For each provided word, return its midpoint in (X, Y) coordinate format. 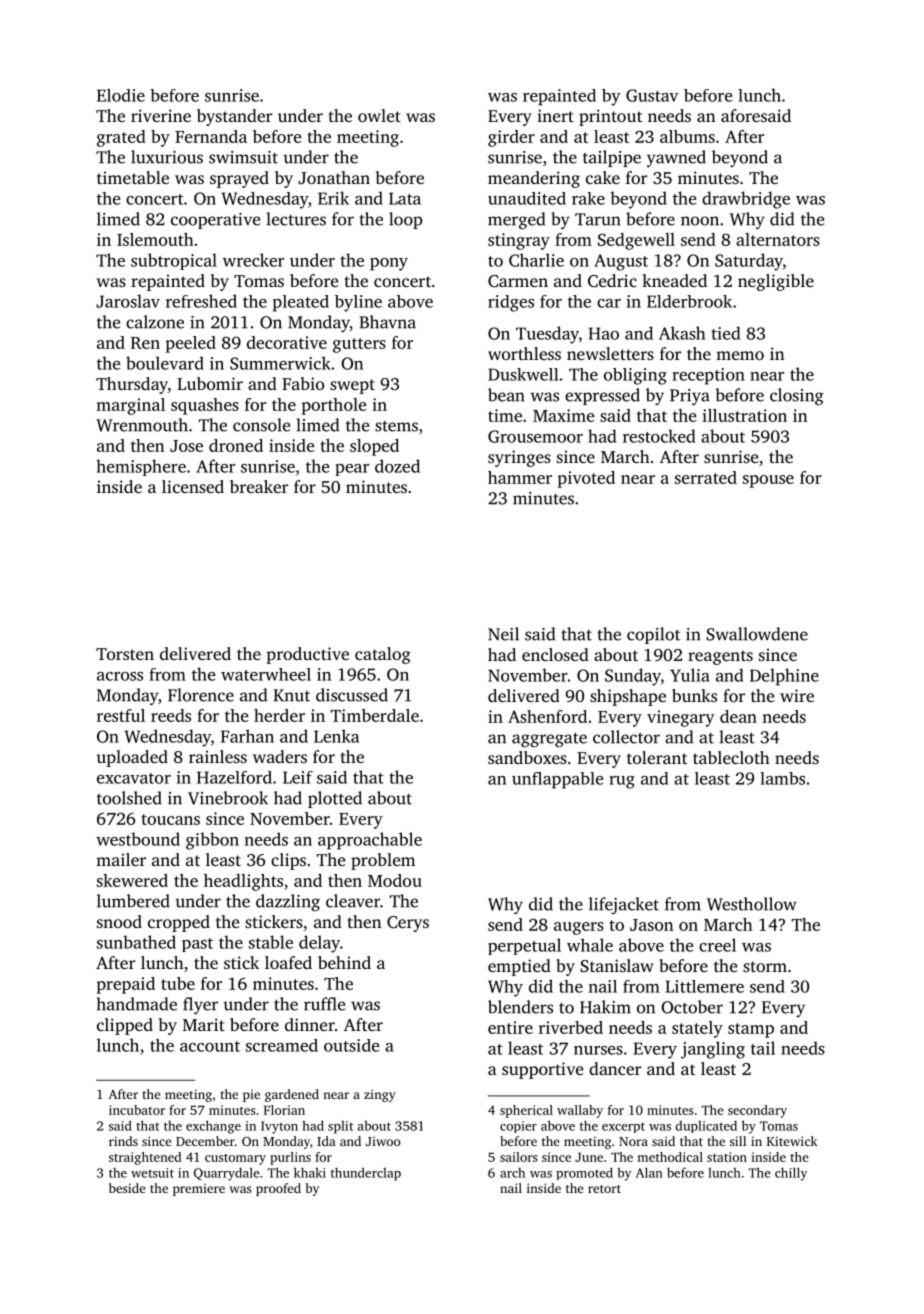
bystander (234, 117)
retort (604, 1189)
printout (610, 117)
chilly (791, 1174)
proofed (278, 1189)
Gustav (652, 95)
